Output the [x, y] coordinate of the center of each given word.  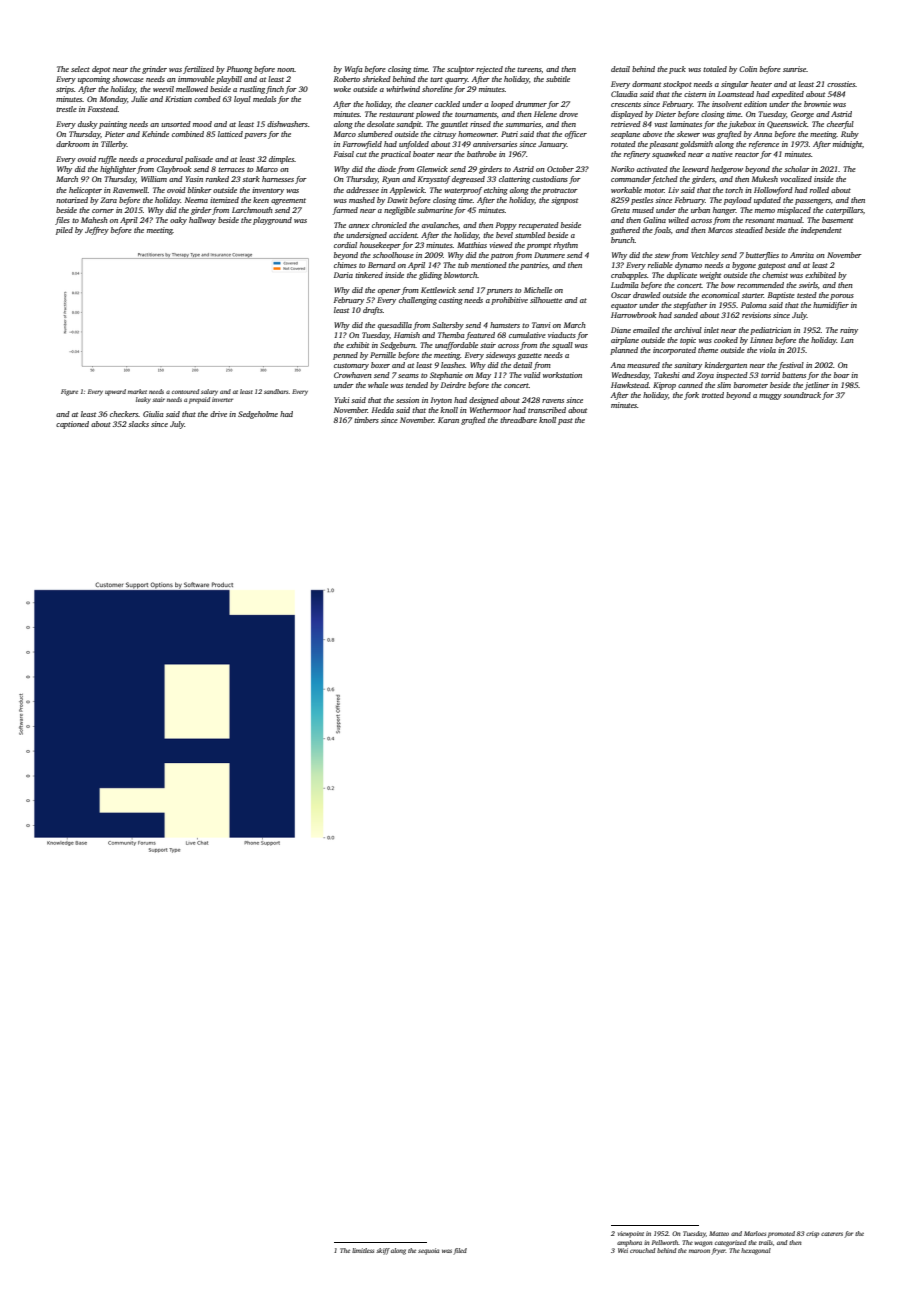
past [565, 421]
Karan [448, 420]
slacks [138, 424]
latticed [230, 134]
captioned [72, 425]
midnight [847, 145]
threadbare [518, 420]
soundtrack [802, 395]
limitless [363, 1250]
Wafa [354, 70]
